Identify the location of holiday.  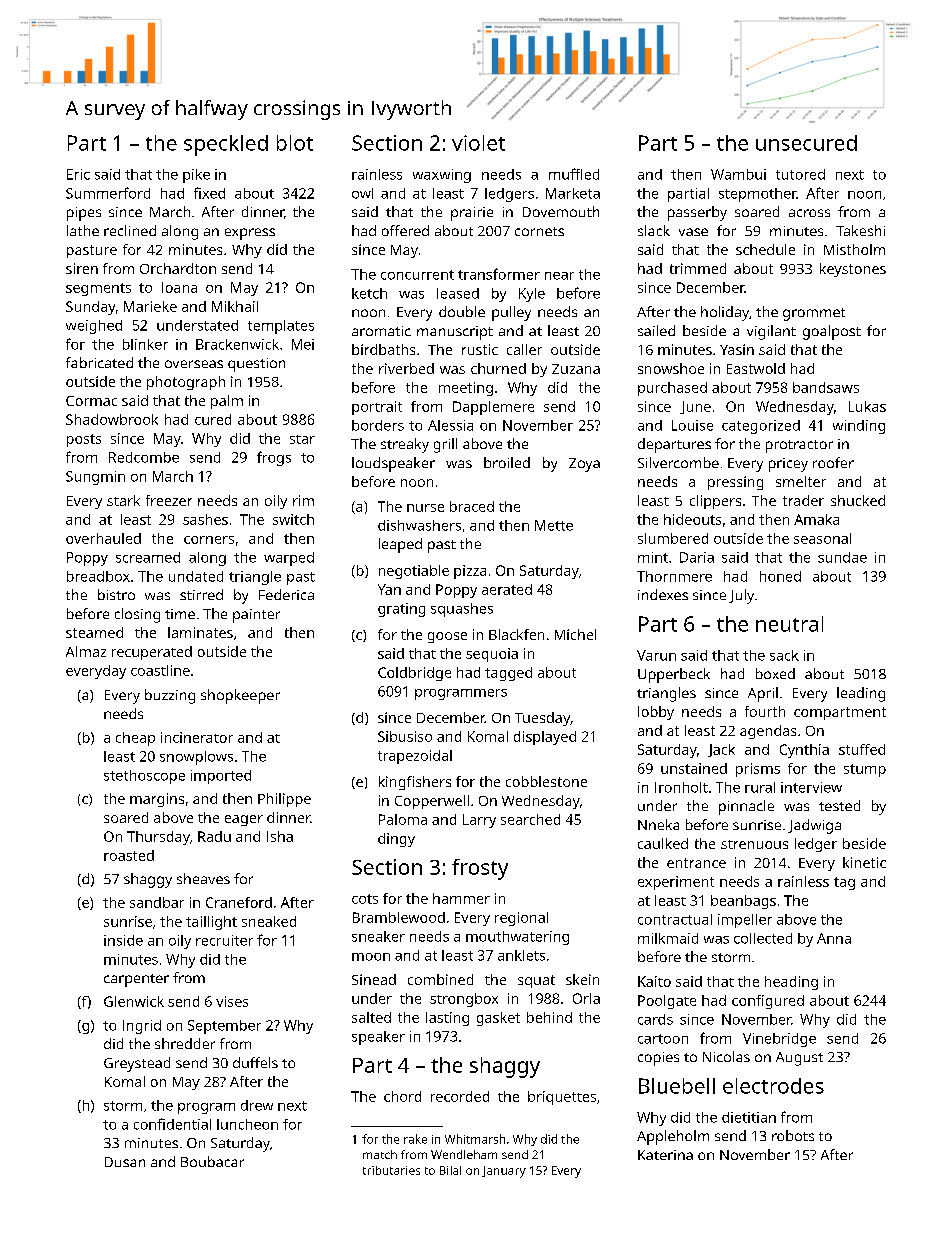
(725, 313).
